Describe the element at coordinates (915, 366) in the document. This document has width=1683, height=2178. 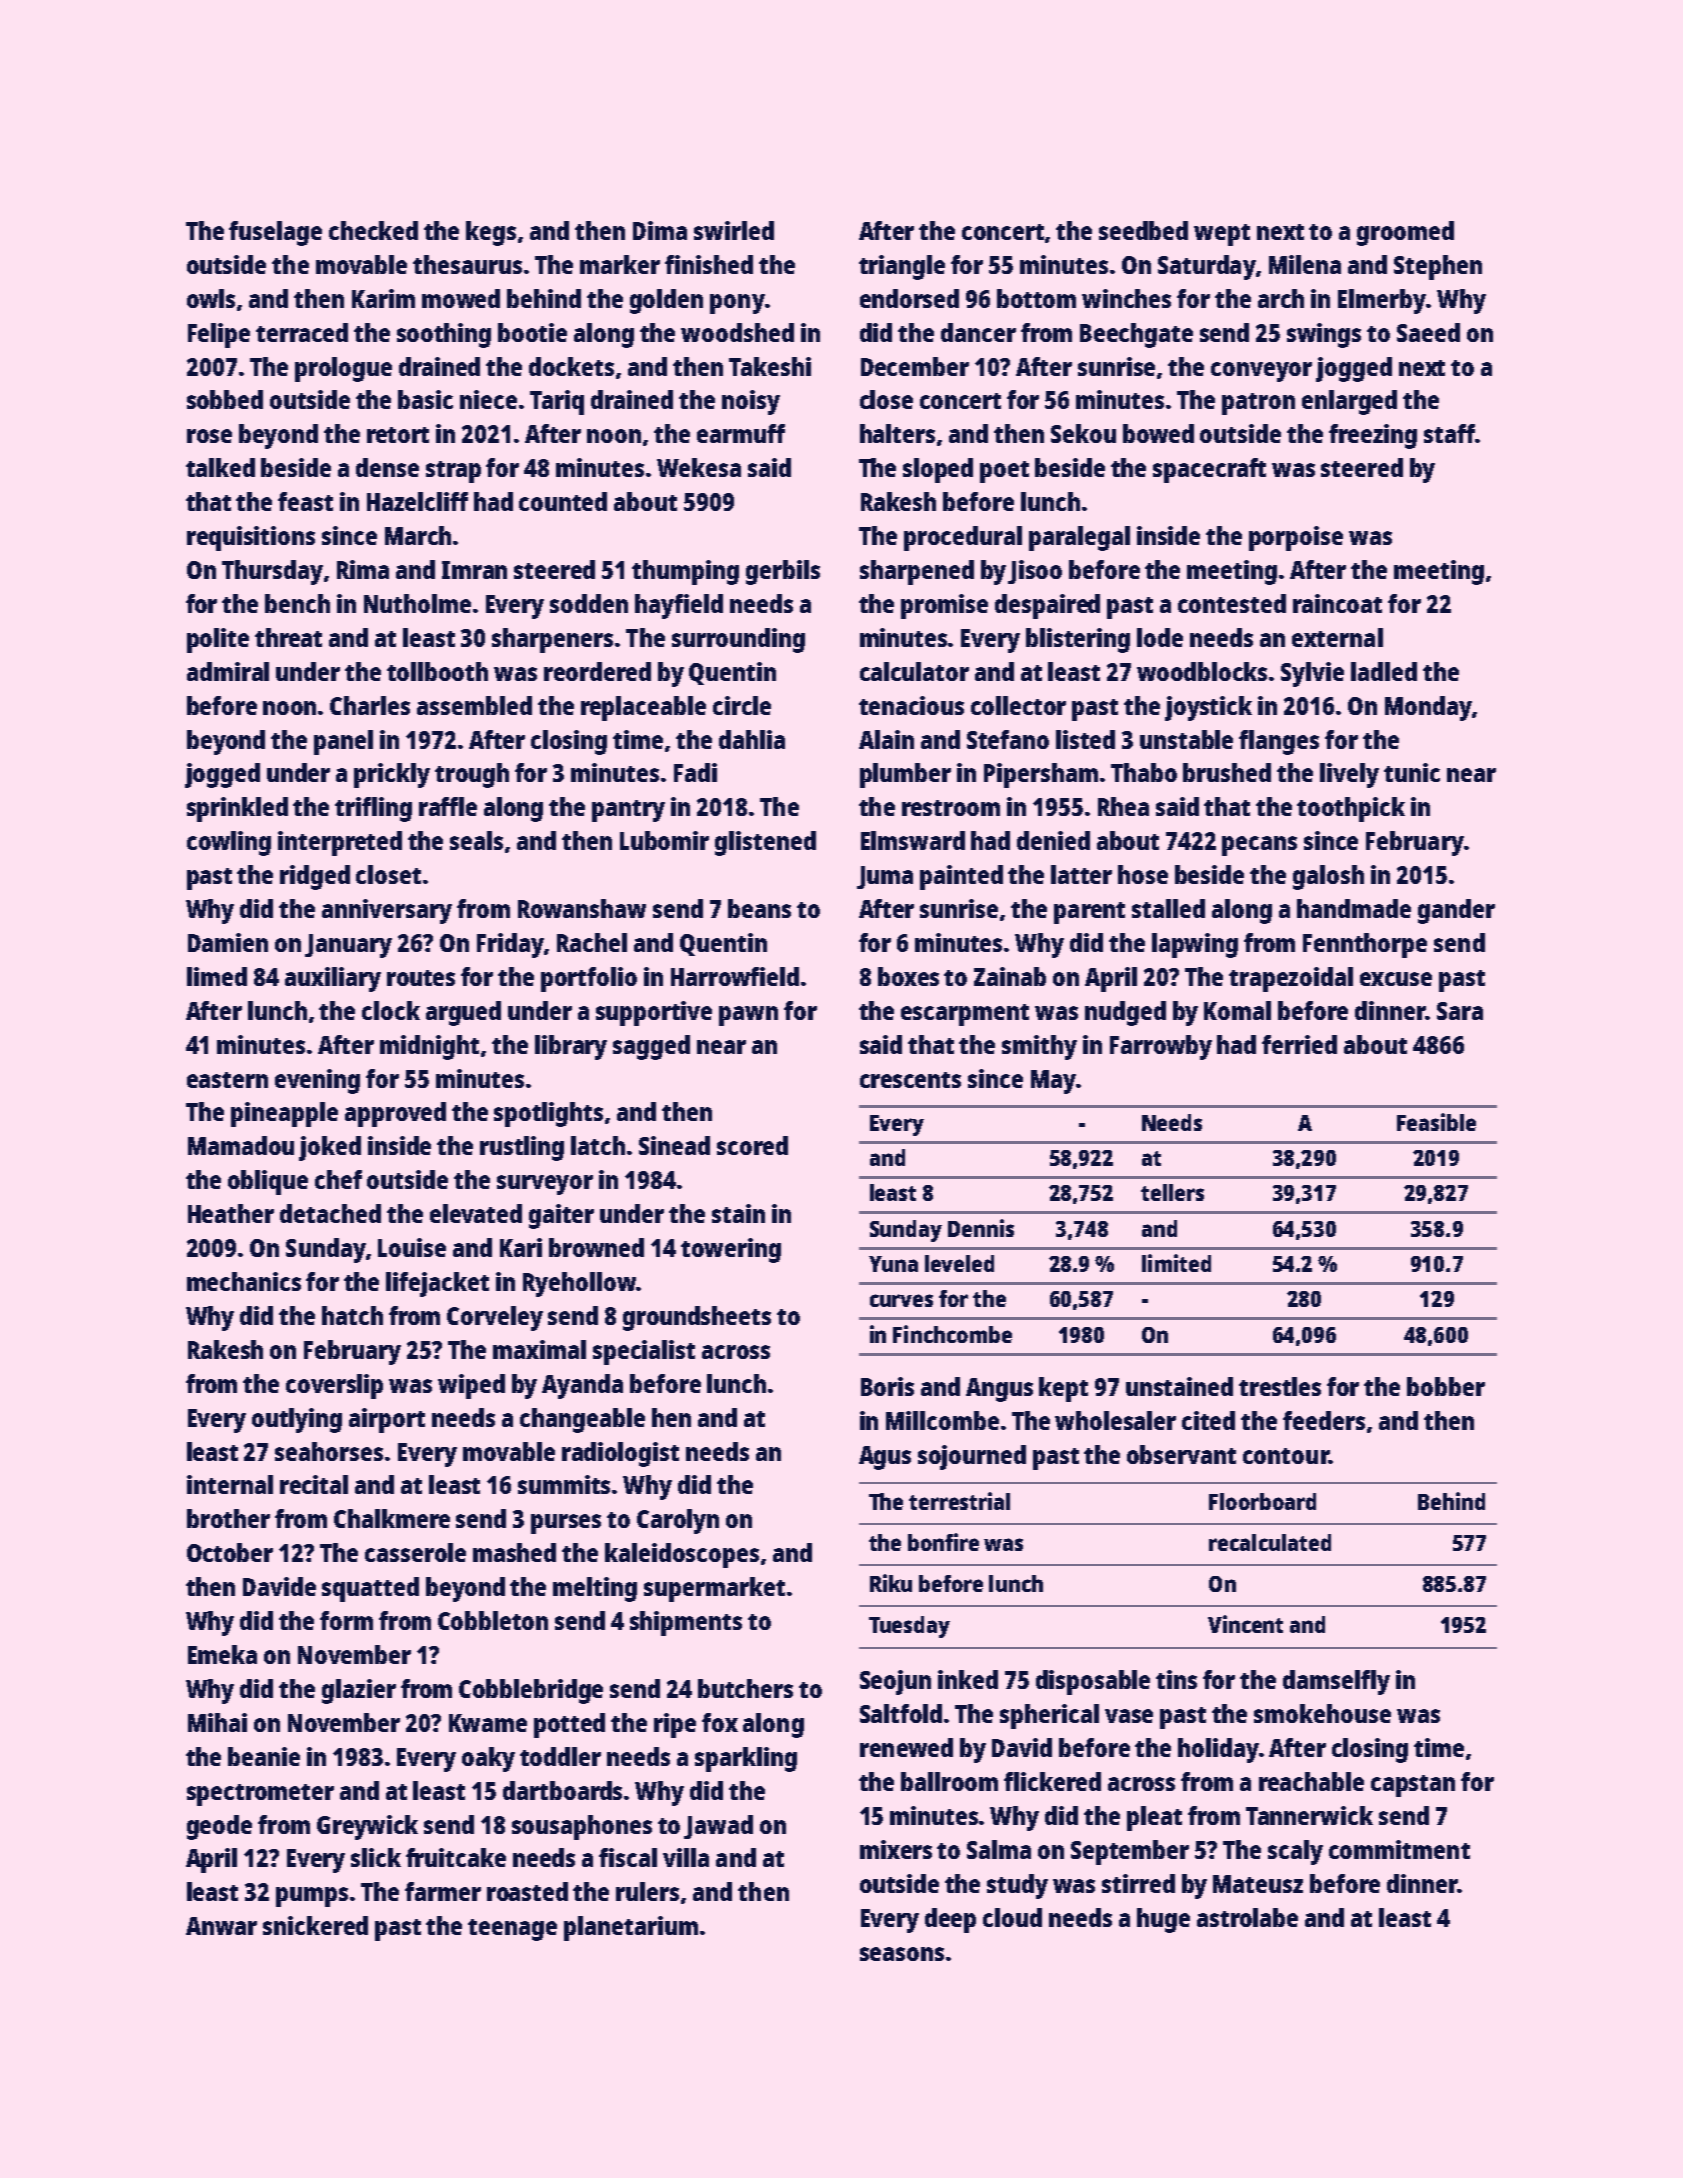
I see `December` at that location.
